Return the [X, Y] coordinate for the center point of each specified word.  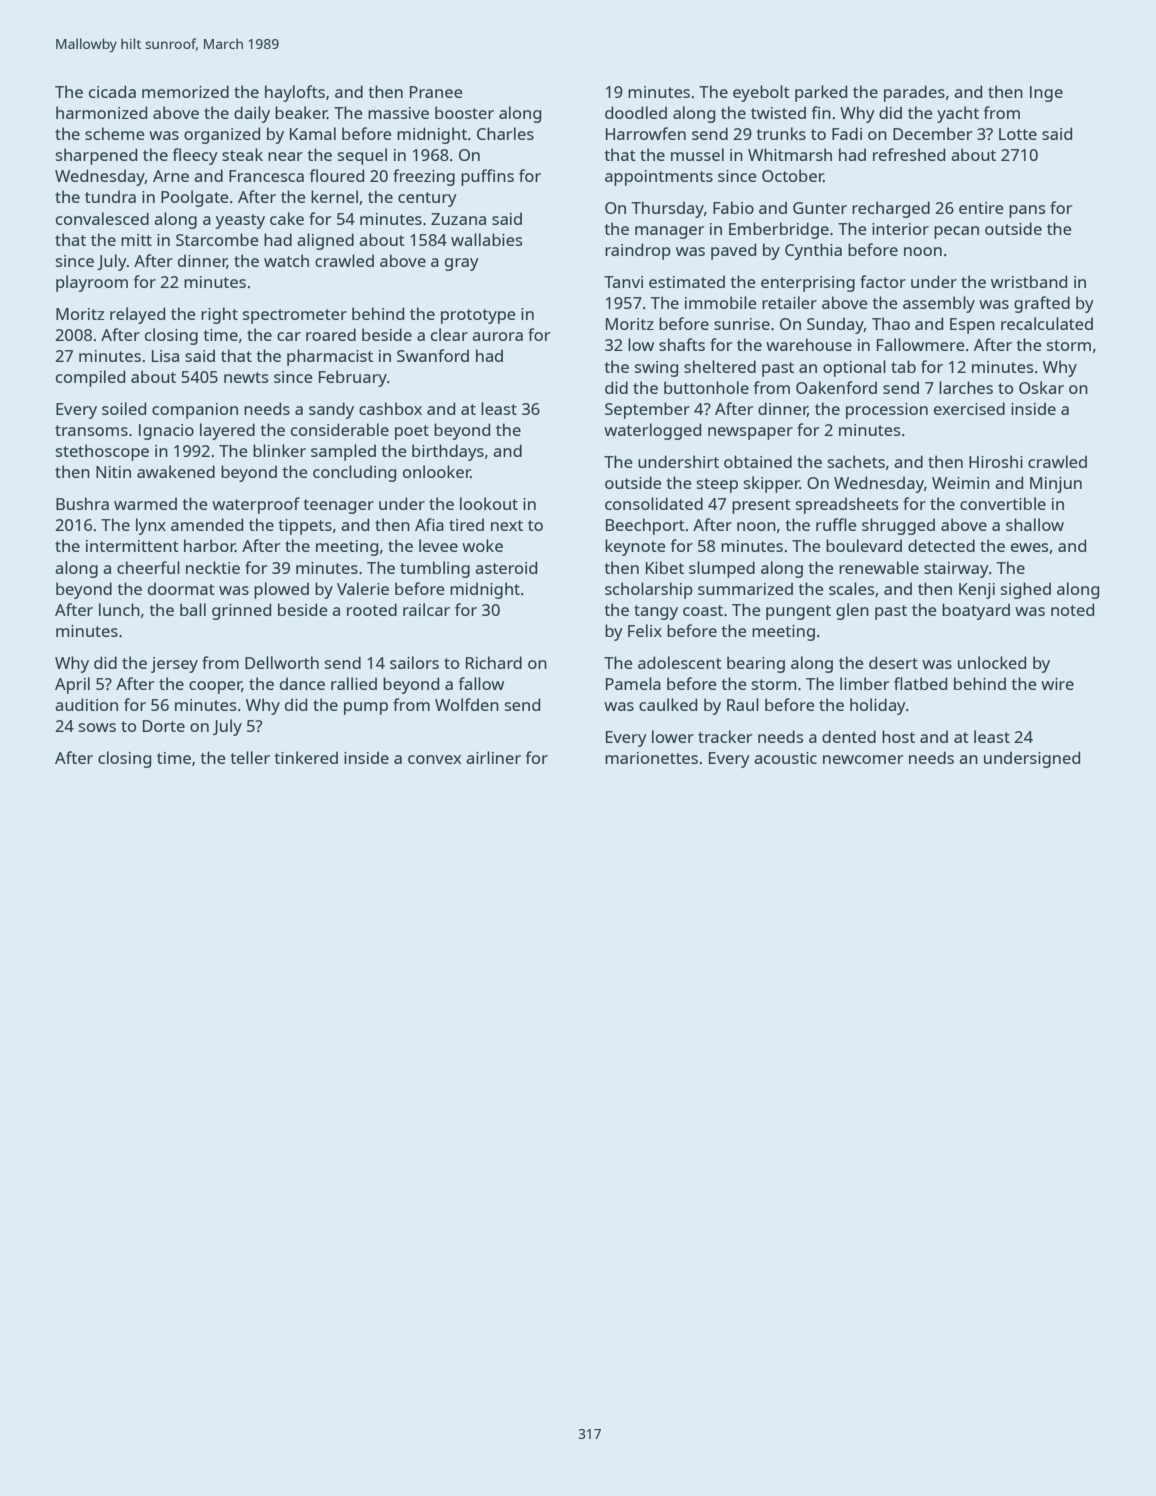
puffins [487, 177]
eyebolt [761, 93]
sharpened [96, 156]
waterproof [256, 505]
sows [97, 727]
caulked [668, 704]
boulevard [864, 545]
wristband [1029, 281]
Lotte [1018, 134]
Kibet [665, 567]
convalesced [102, 218]
